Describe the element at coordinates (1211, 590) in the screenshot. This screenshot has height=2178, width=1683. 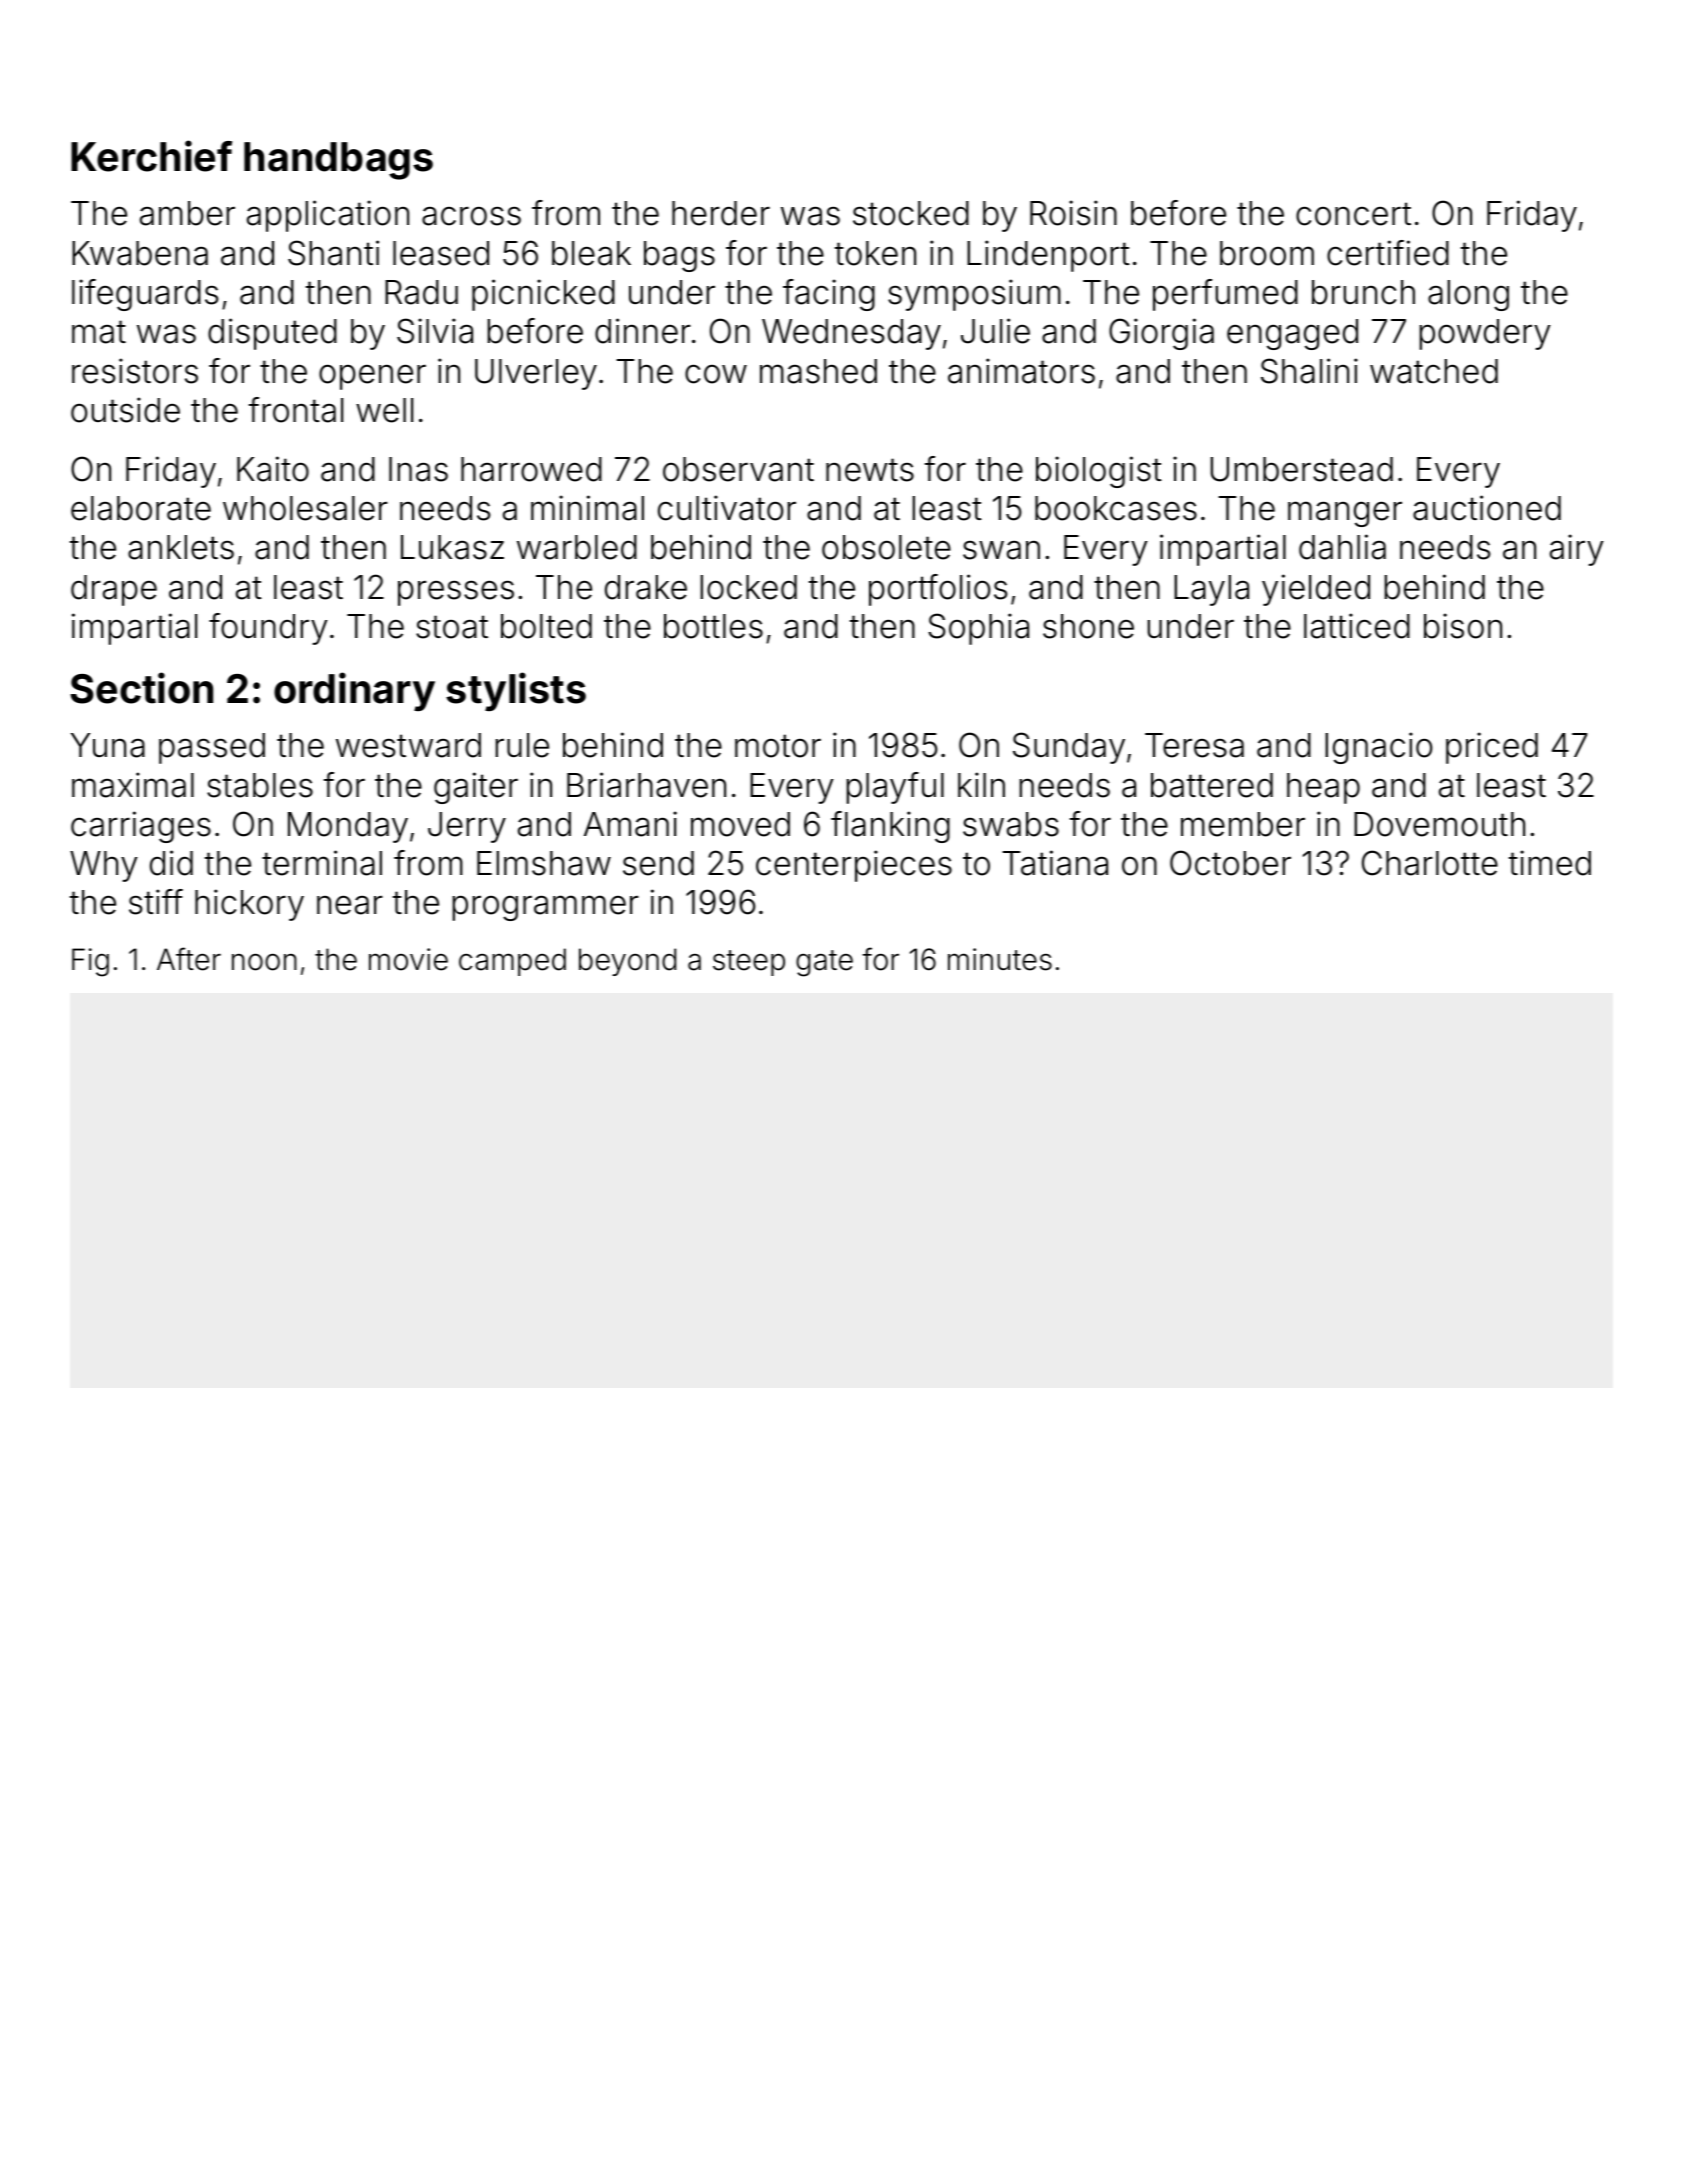
I see `Layla` at that location.
